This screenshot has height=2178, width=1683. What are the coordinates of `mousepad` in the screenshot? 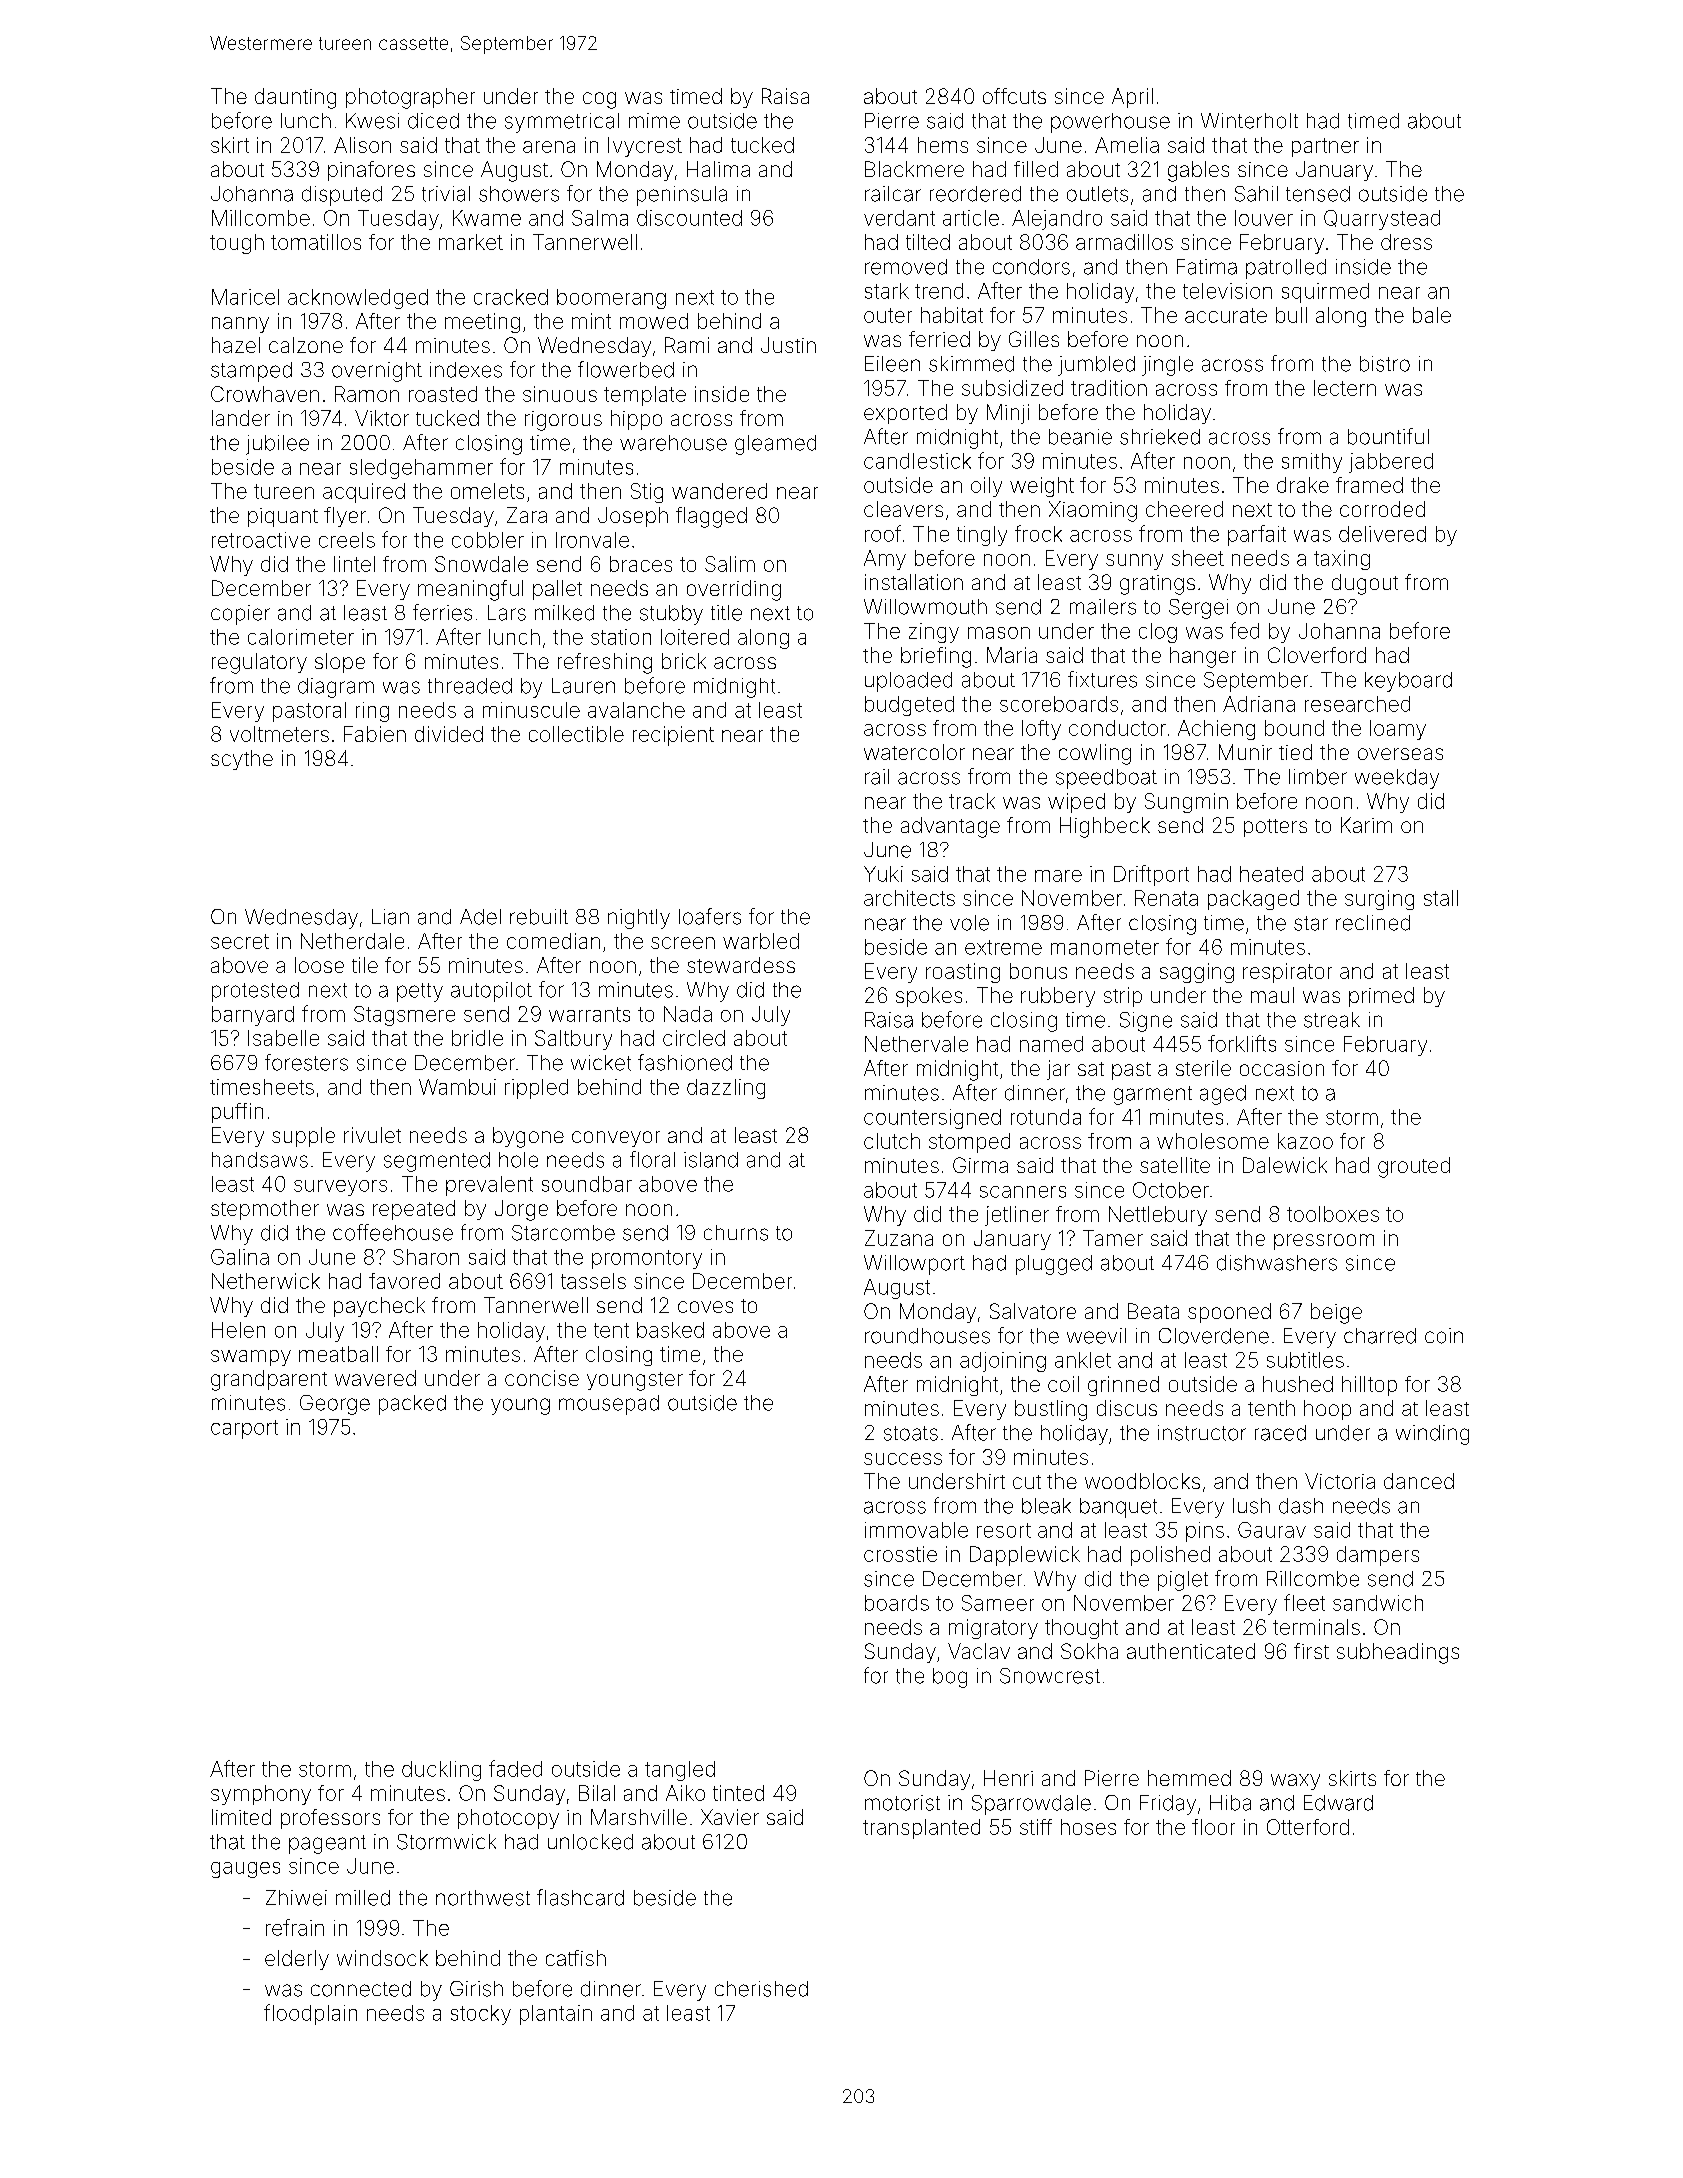 It's located at (609, 1405).
